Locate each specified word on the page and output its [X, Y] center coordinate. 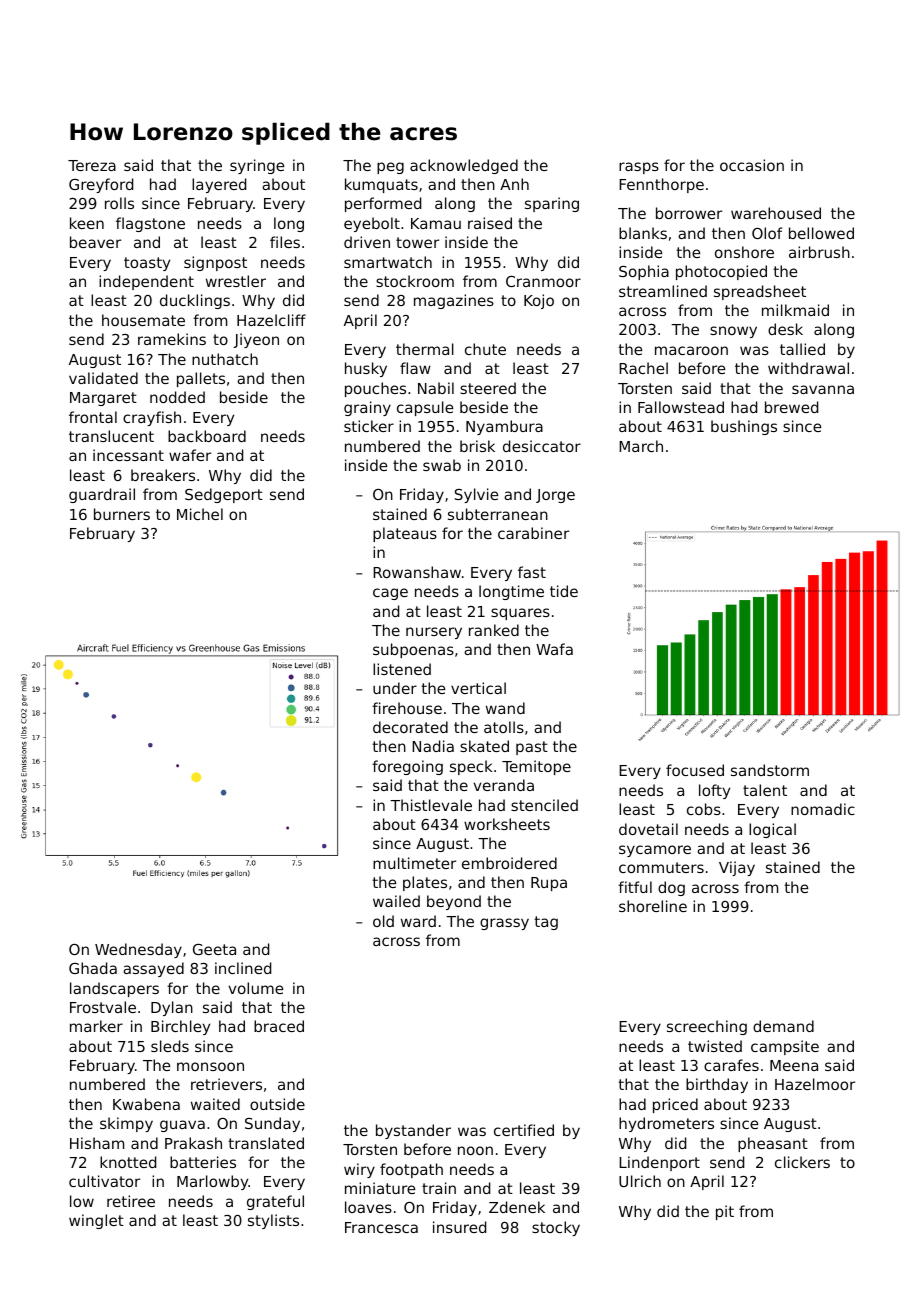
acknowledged [464, 166]
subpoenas [413, 650]
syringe [257, 166]
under [395, 688]
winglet [96, 1221]
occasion [752, 165]
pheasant [773, 1144]
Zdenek [517, 1207]
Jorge [555, 496]
